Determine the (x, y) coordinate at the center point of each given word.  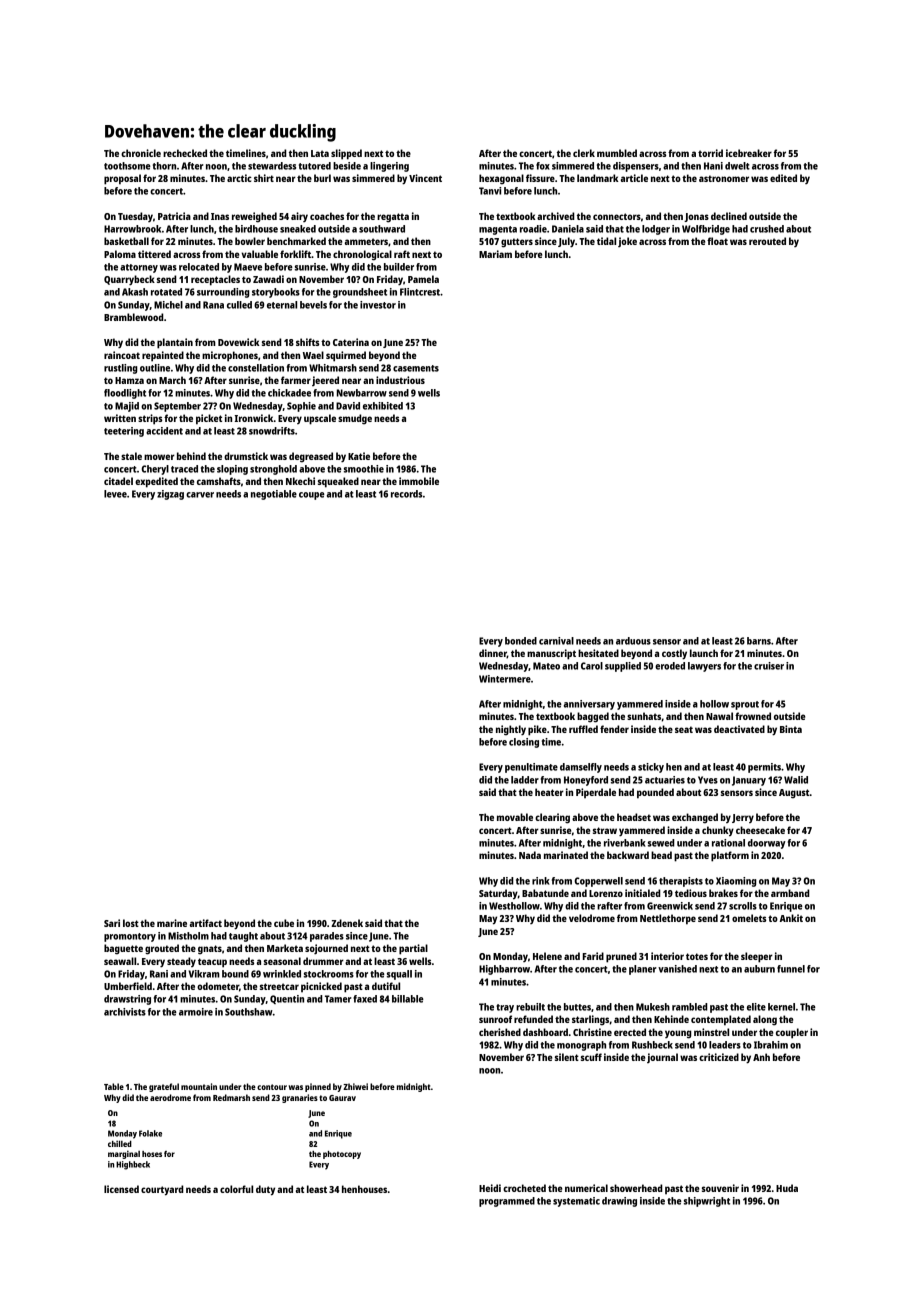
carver (200, 495)
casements (416, 368)
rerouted (767, 241)
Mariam (495, 254)
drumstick (246, 456)
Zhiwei (355, 1086)
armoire (196, 1012)
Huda (787, 1188)
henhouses (364, 1189)
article (634, 178)
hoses (152, 1154)
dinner (493, 653)
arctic (239, 178)
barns (759, 641)
